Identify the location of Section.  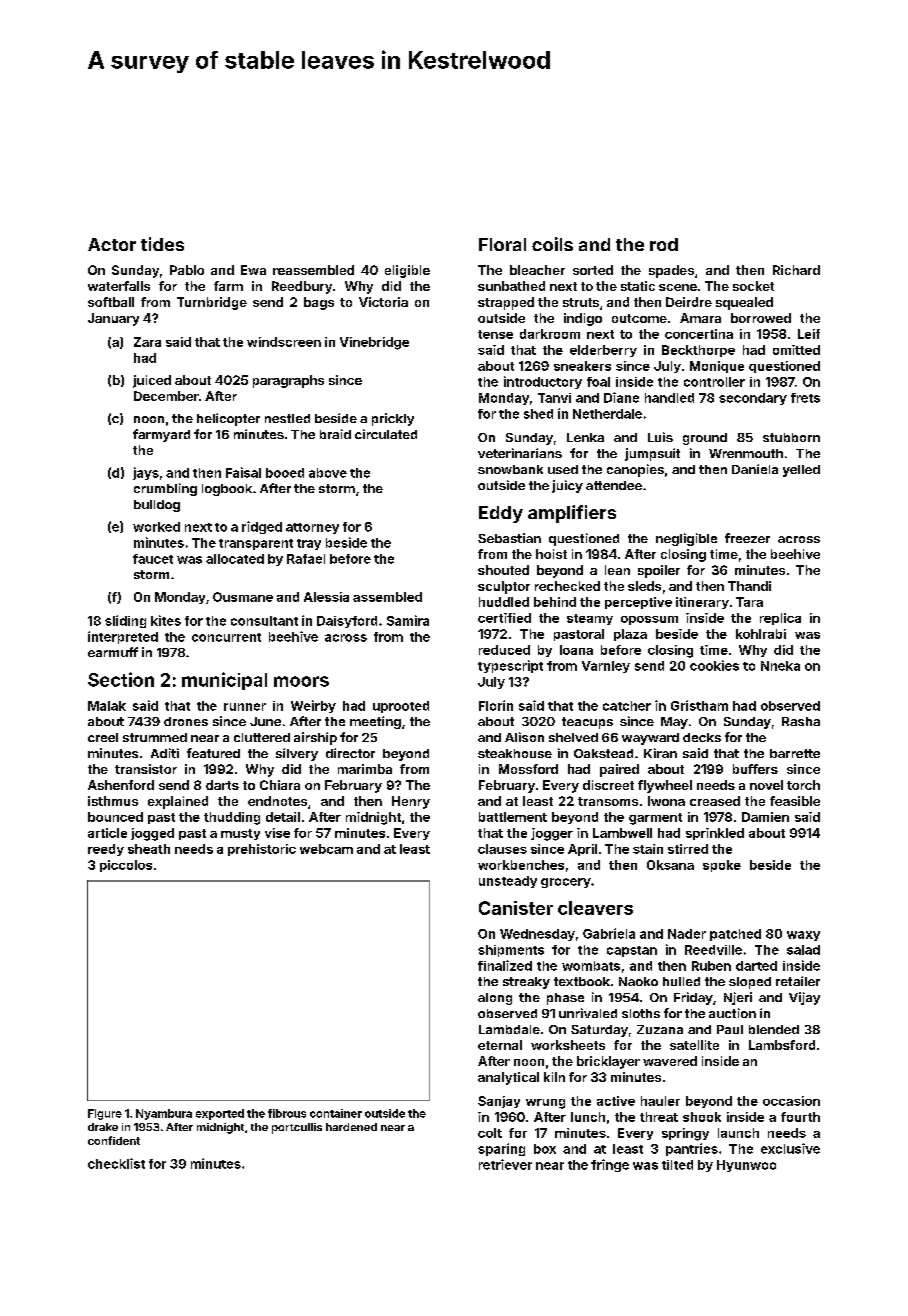
(121, 679).
